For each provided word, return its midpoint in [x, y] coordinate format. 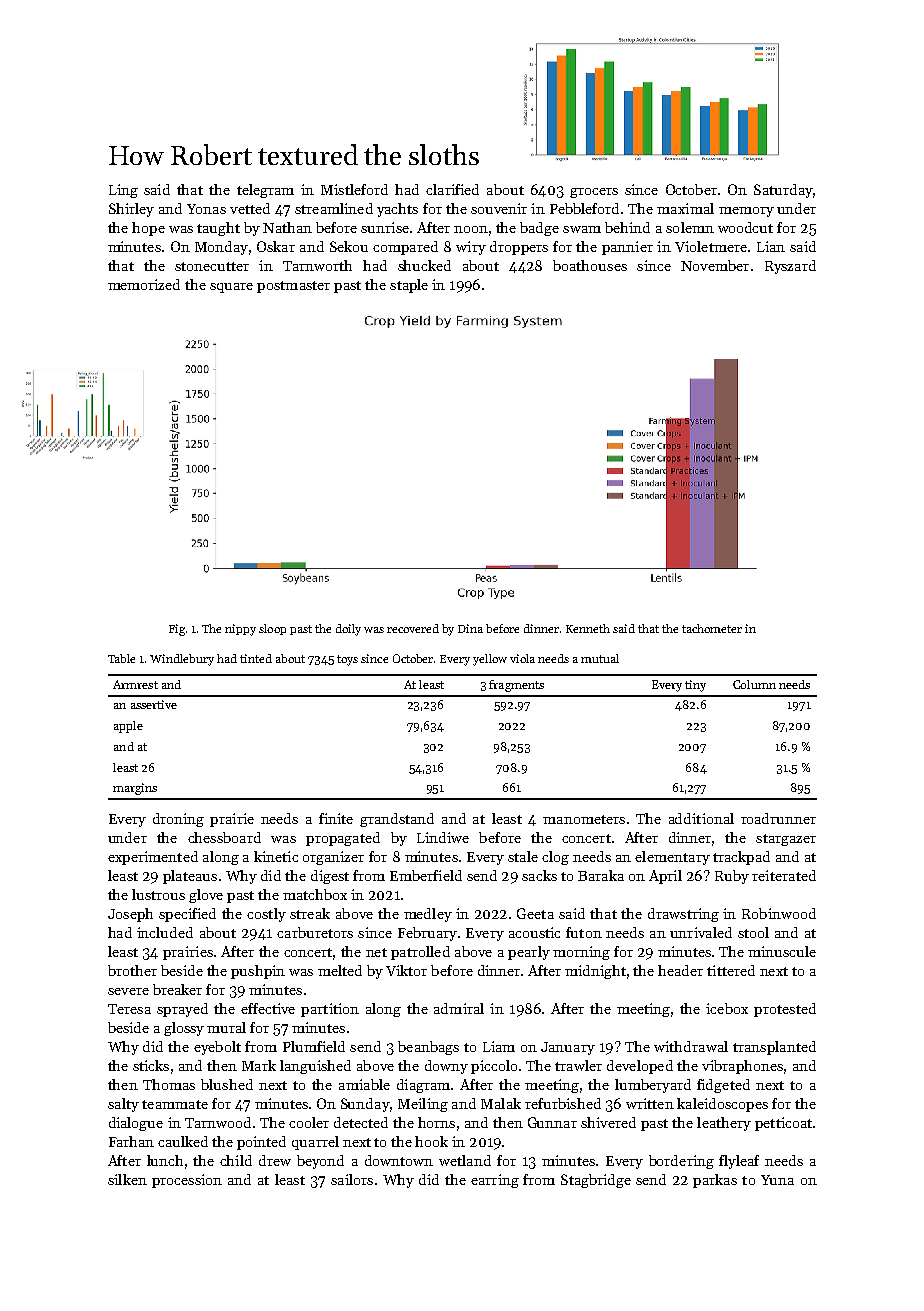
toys [347, 660]
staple [409, 286]
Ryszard [790, 267]
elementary [672, 858]
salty [123, 1105]
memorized [144, 284]
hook [431, 1141]
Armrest [135, 684]
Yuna [777, 1180]
